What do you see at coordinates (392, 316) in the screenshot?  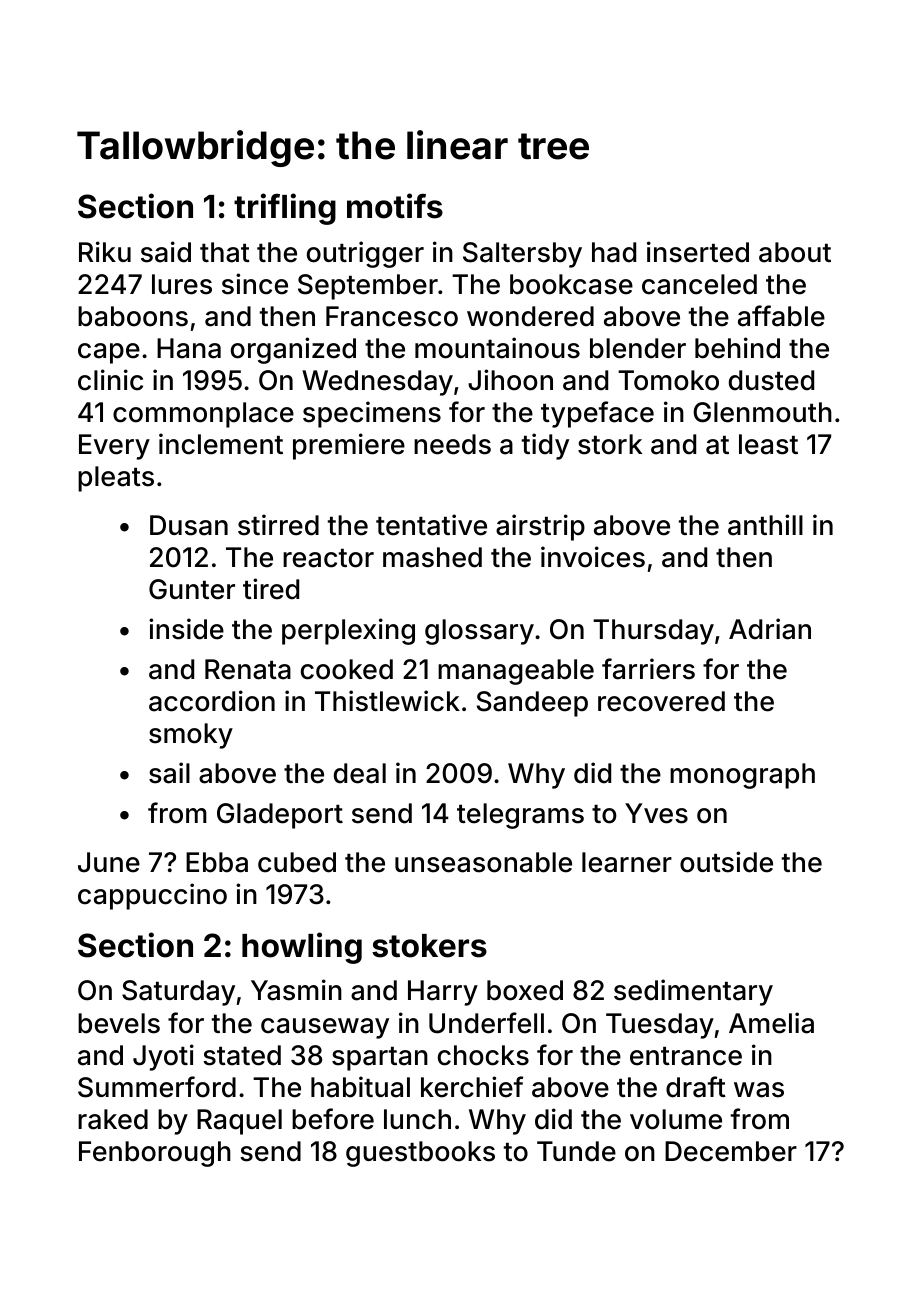 I see `Francesco` at bounding box center [392, 316].
